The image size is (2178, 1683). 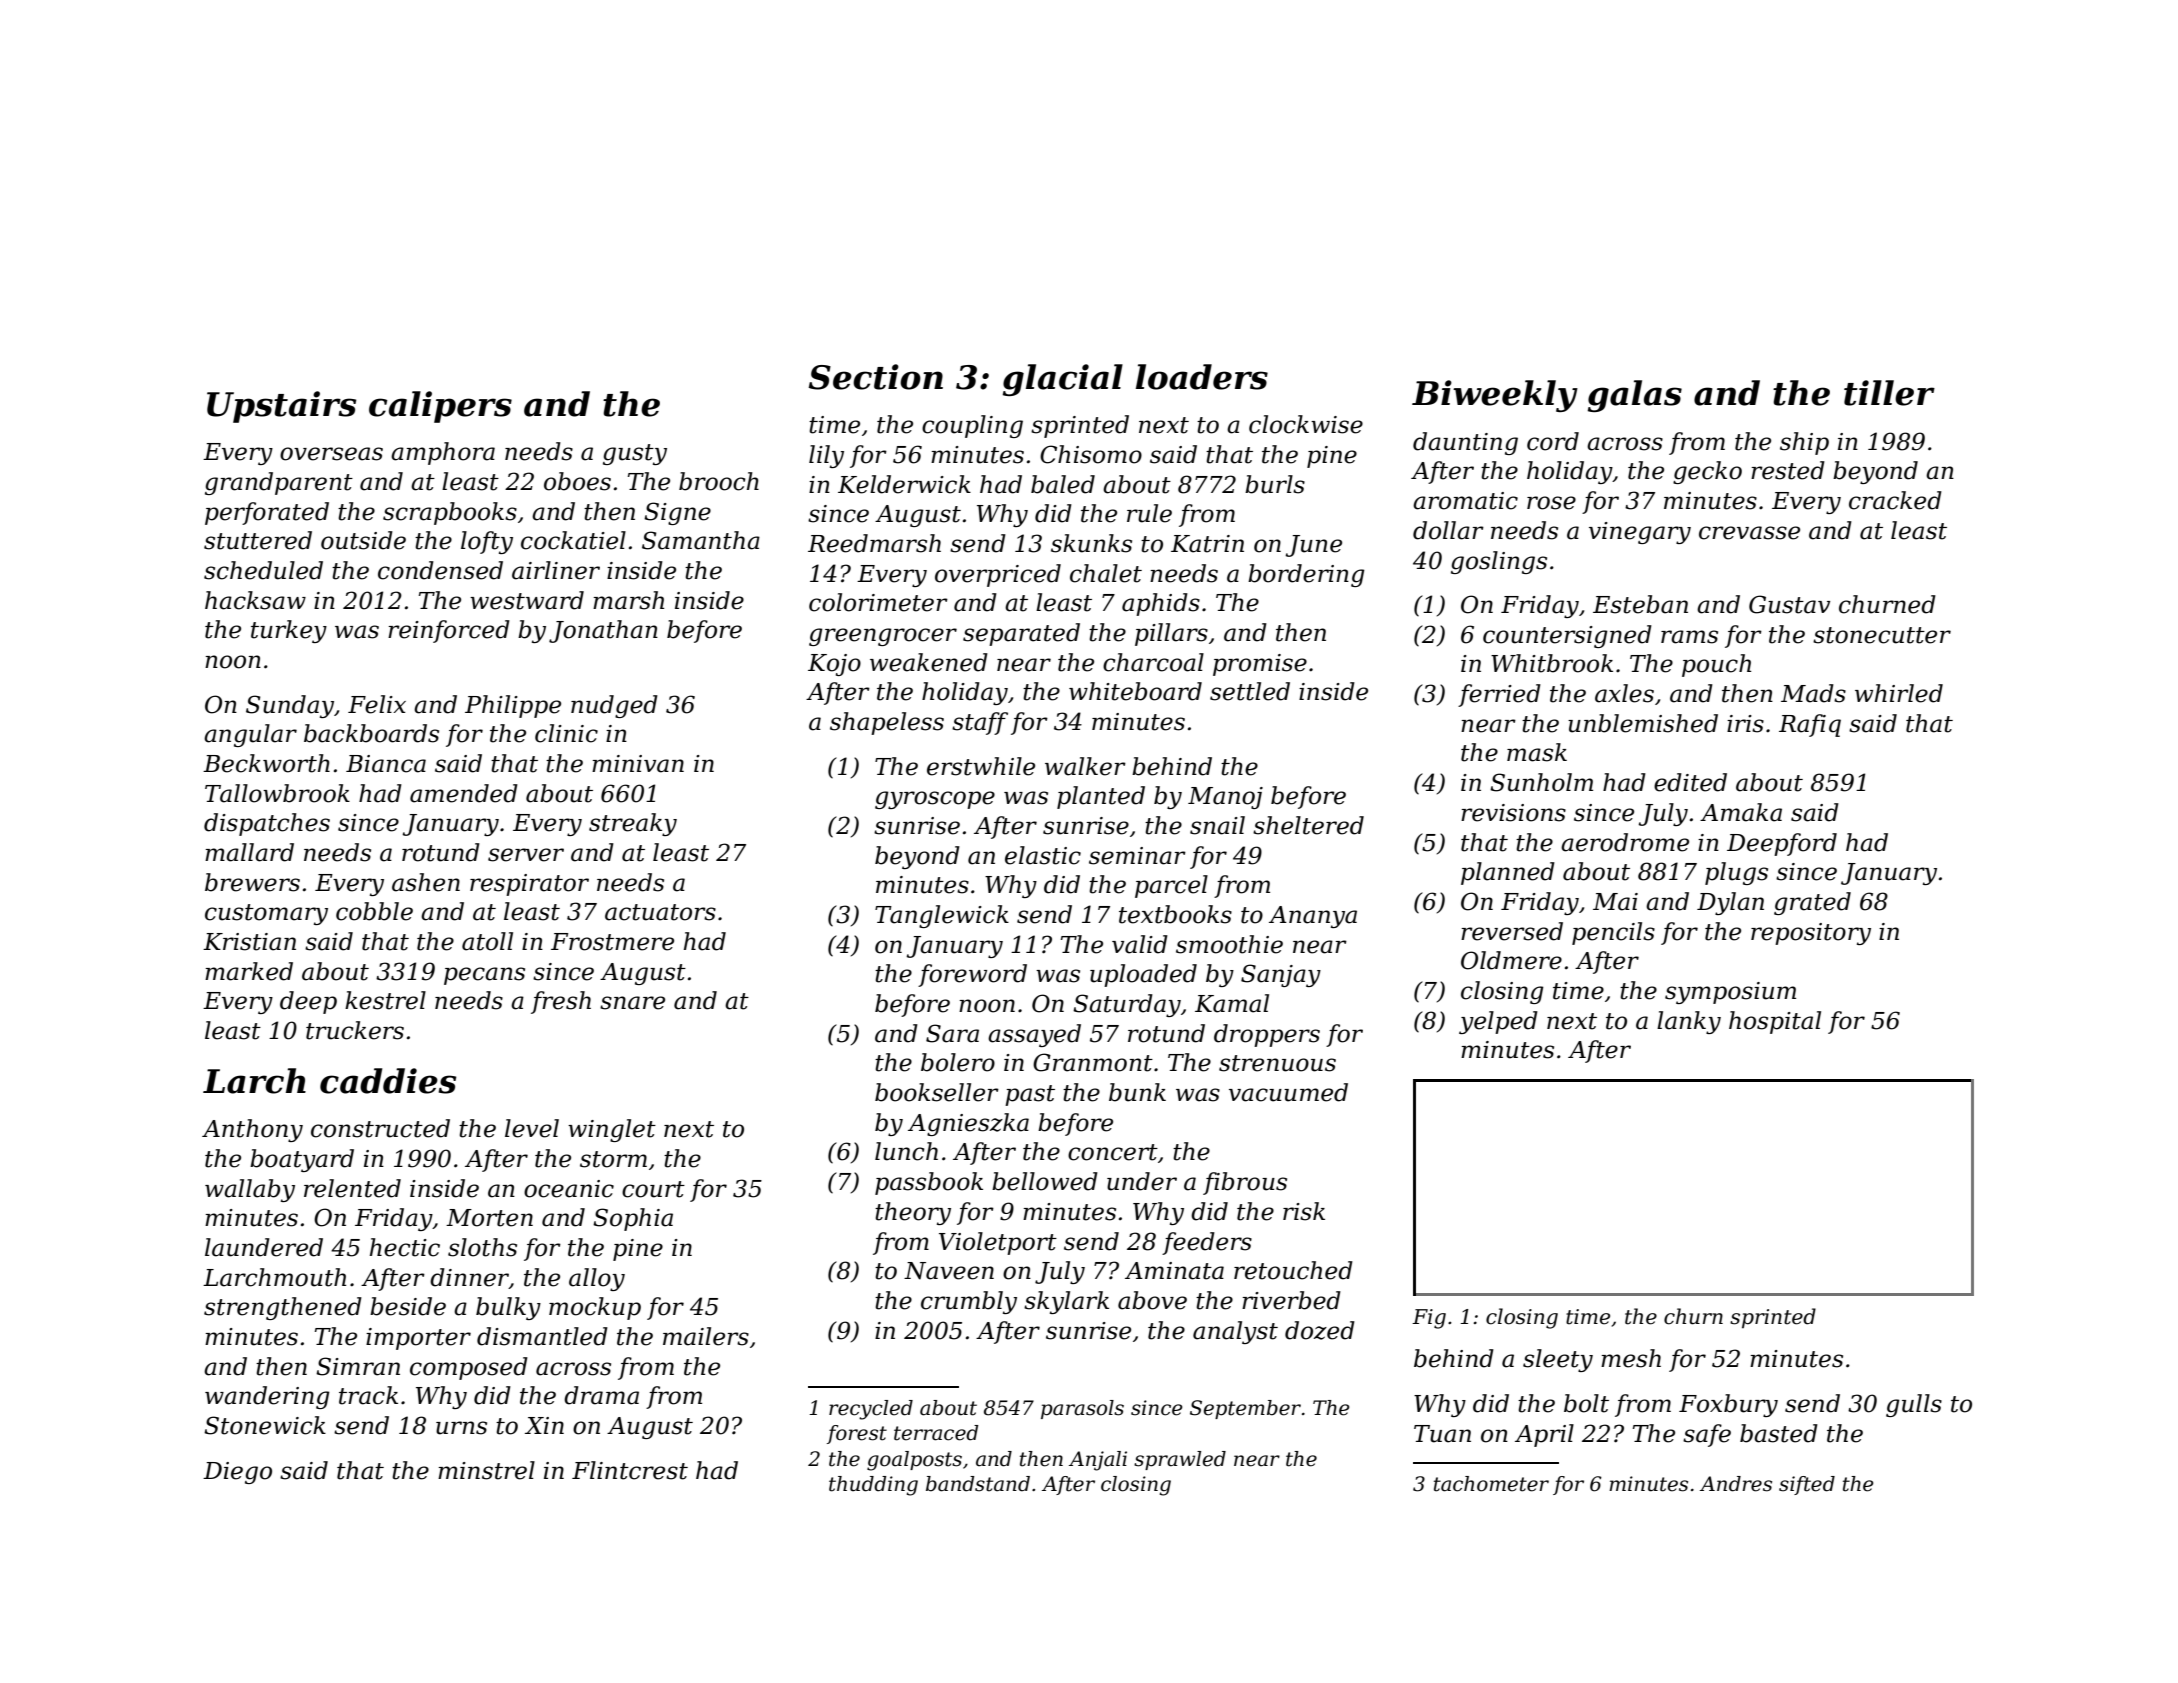 What do you see at coordinates (1495, 396) in the screenshot?
I see `Biweekly` at bounding box center [1495, 396].
